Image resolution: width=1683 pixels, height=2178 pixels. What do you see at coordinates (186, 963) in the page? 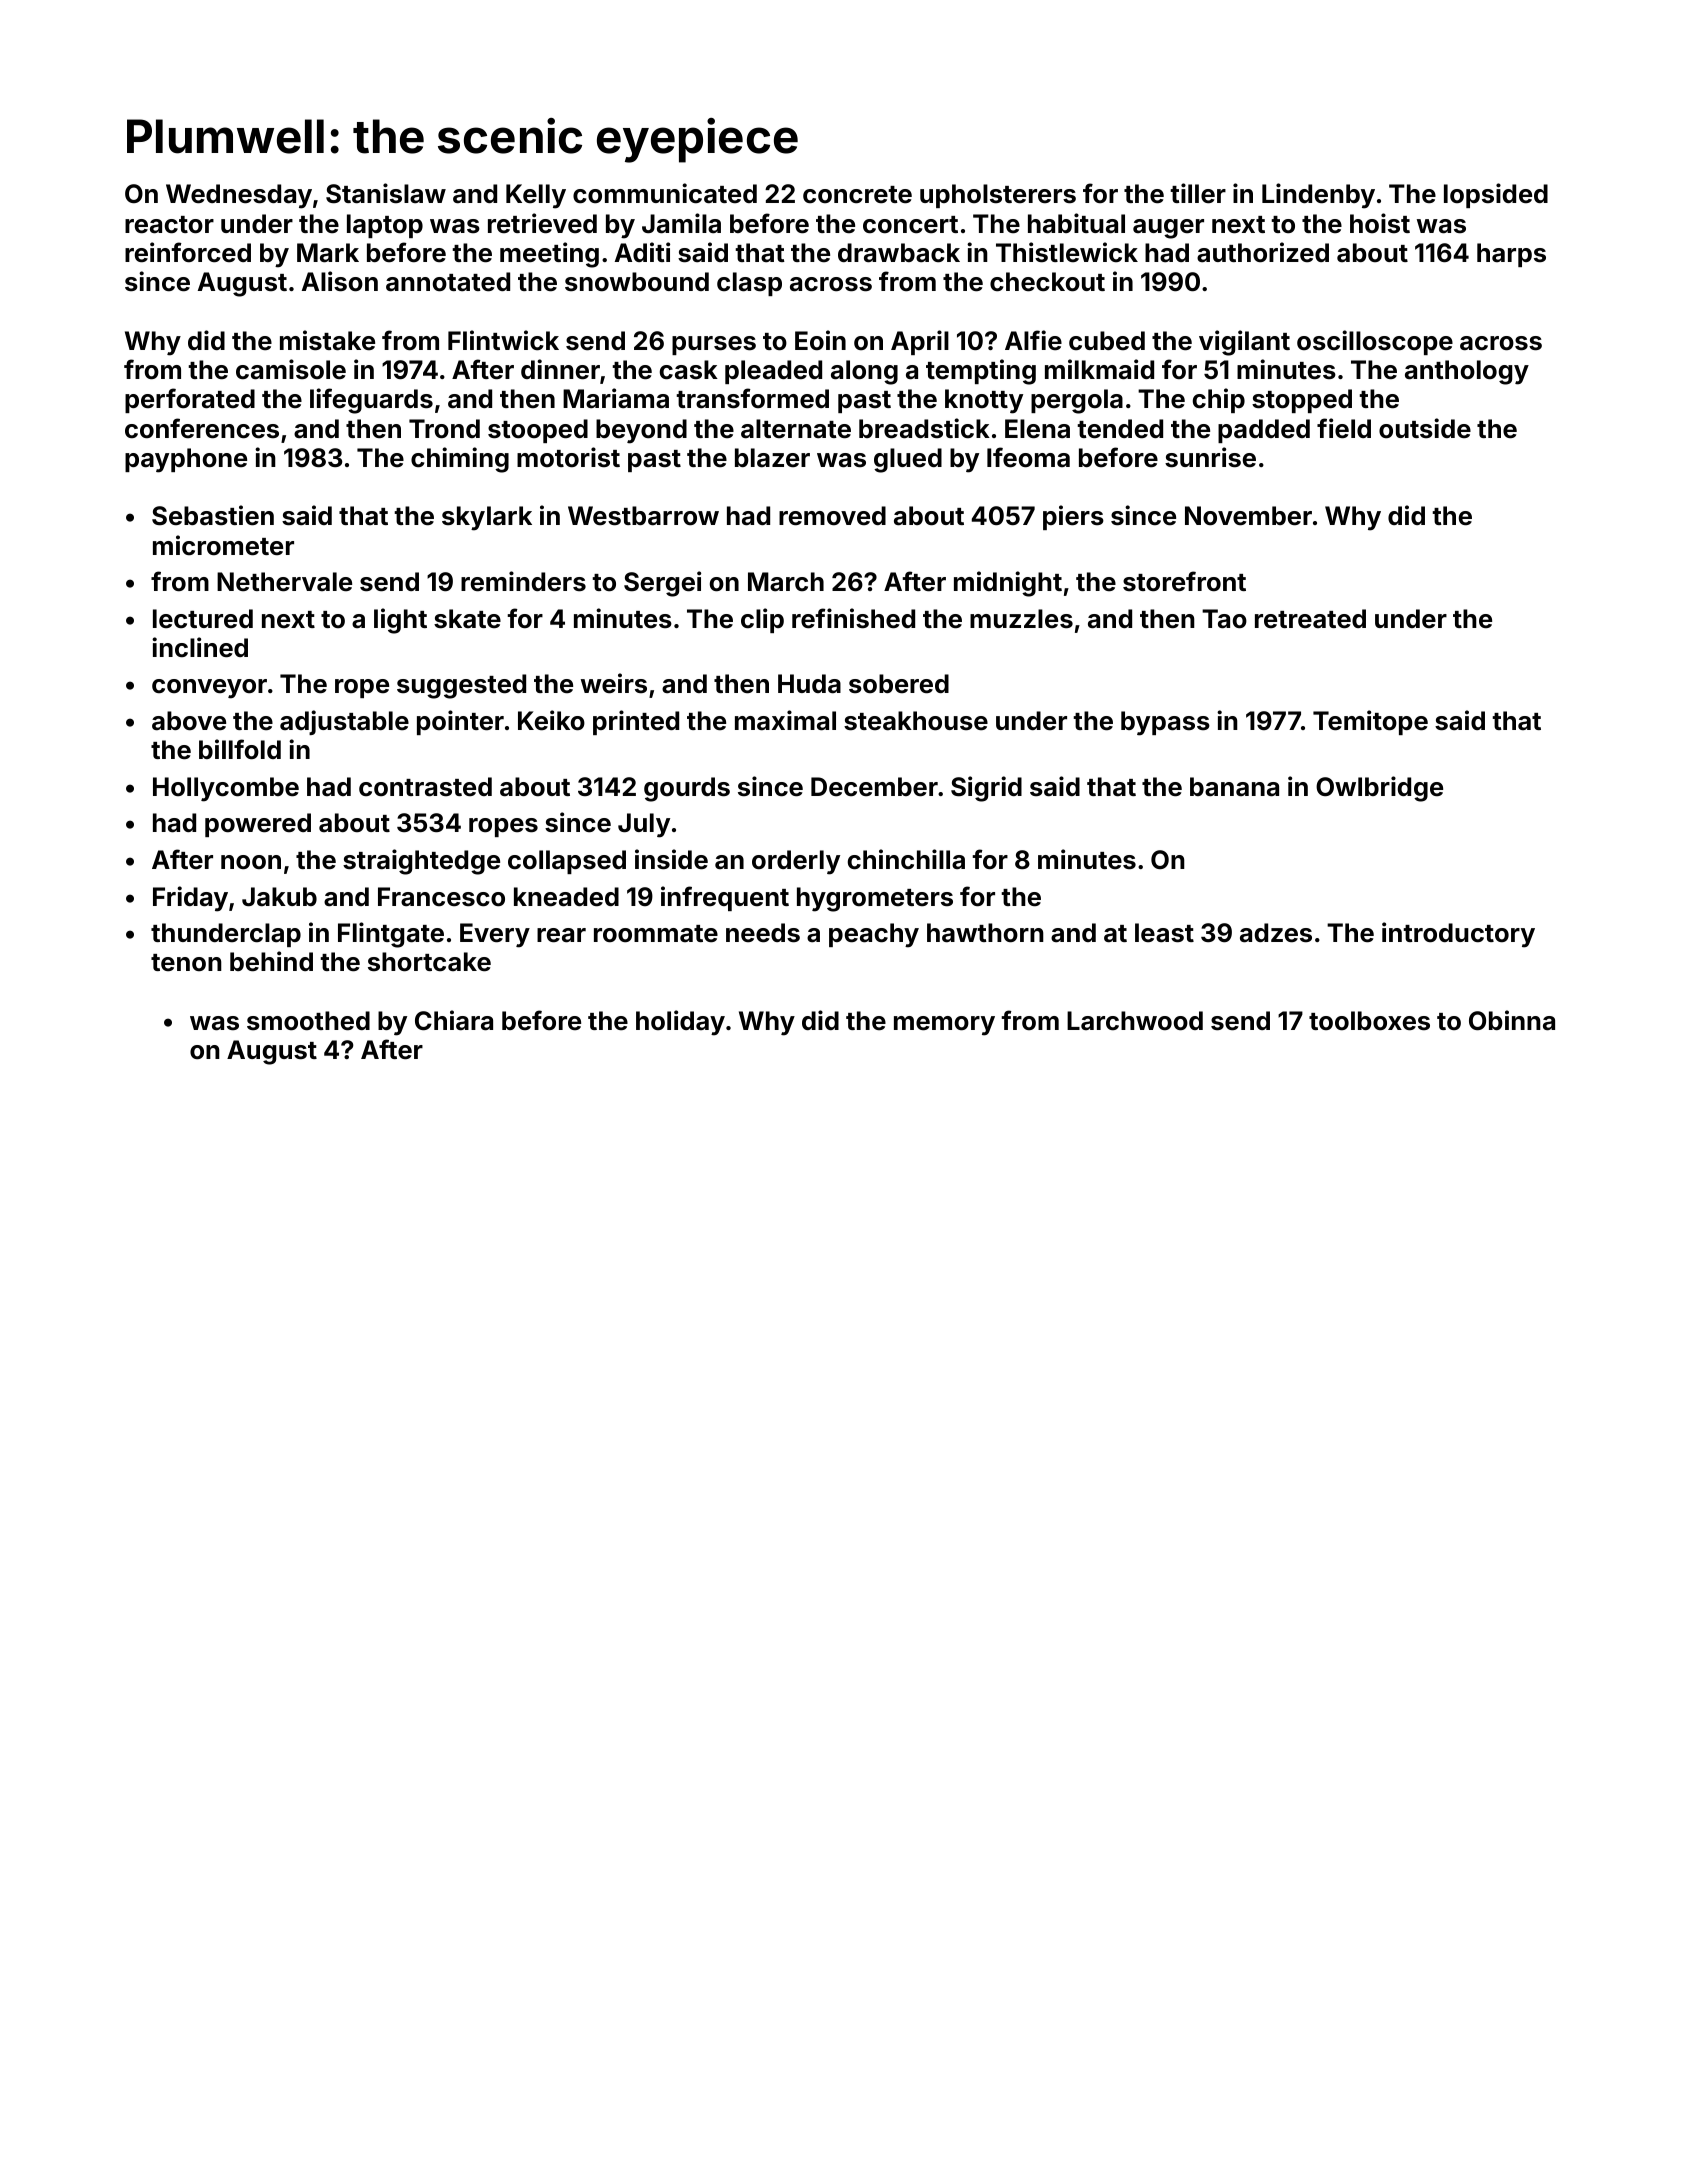
I see `tenon` at bounding box center [186, 963].
